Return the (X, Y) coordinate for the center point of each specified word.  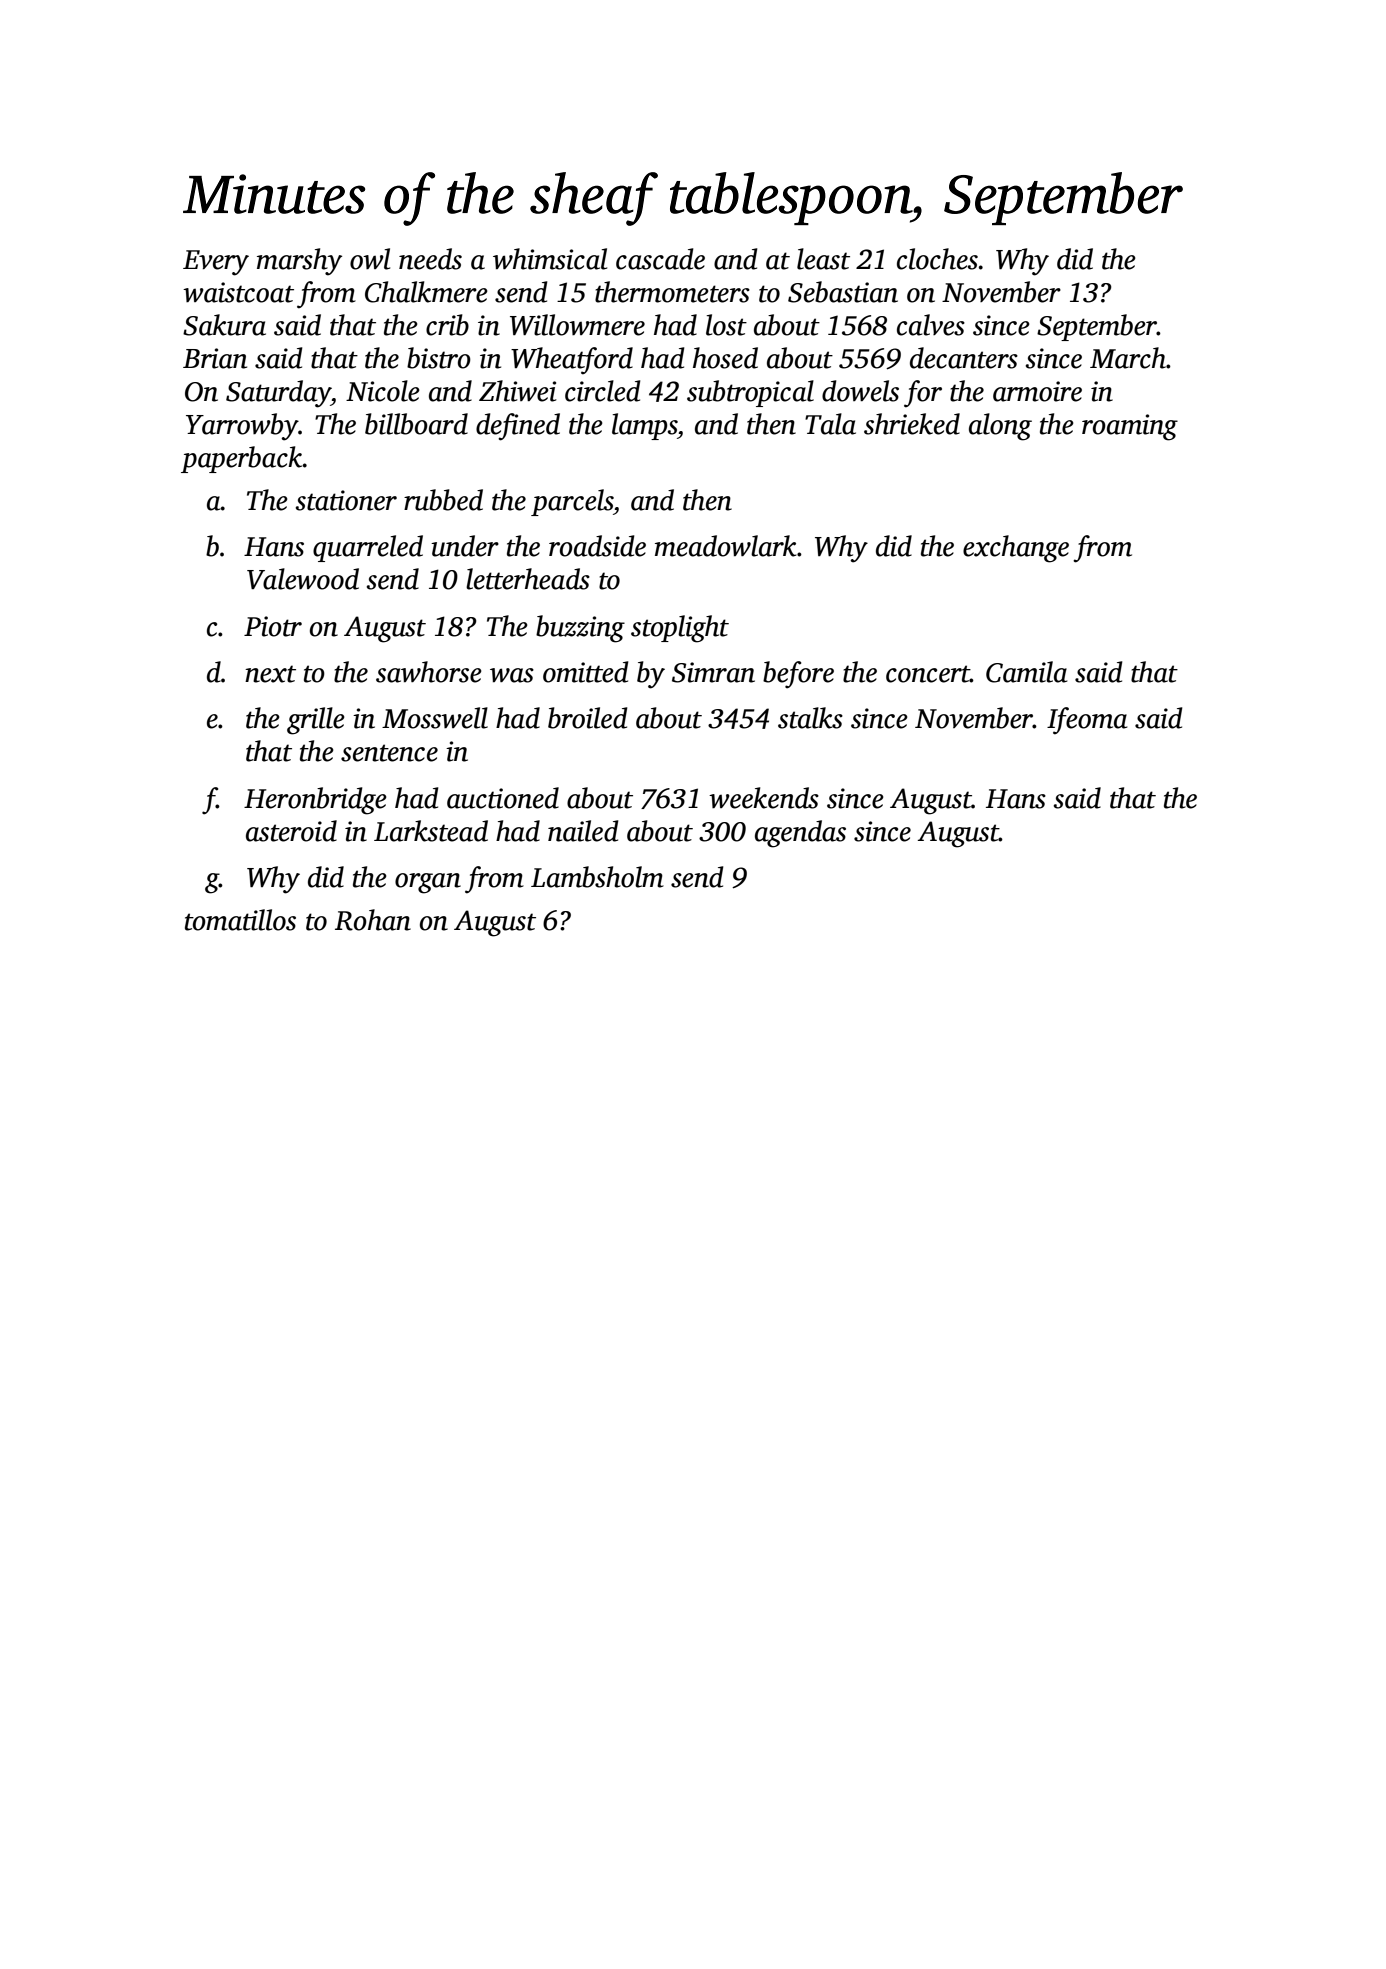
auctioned (503, 798)
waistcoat (238, 292)
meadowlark (726, 546)
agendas (800, 834)
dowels (860, 391)
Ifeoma (1087, 721)
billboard (416, 424)
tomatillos (240, 920)
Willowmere (577, 325)
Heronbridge (315, 801)
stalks (810, 718)
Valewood (303, 579)
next (270, 674)
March (1128, 358)
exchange (1016, 549)
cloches (937, 259)
